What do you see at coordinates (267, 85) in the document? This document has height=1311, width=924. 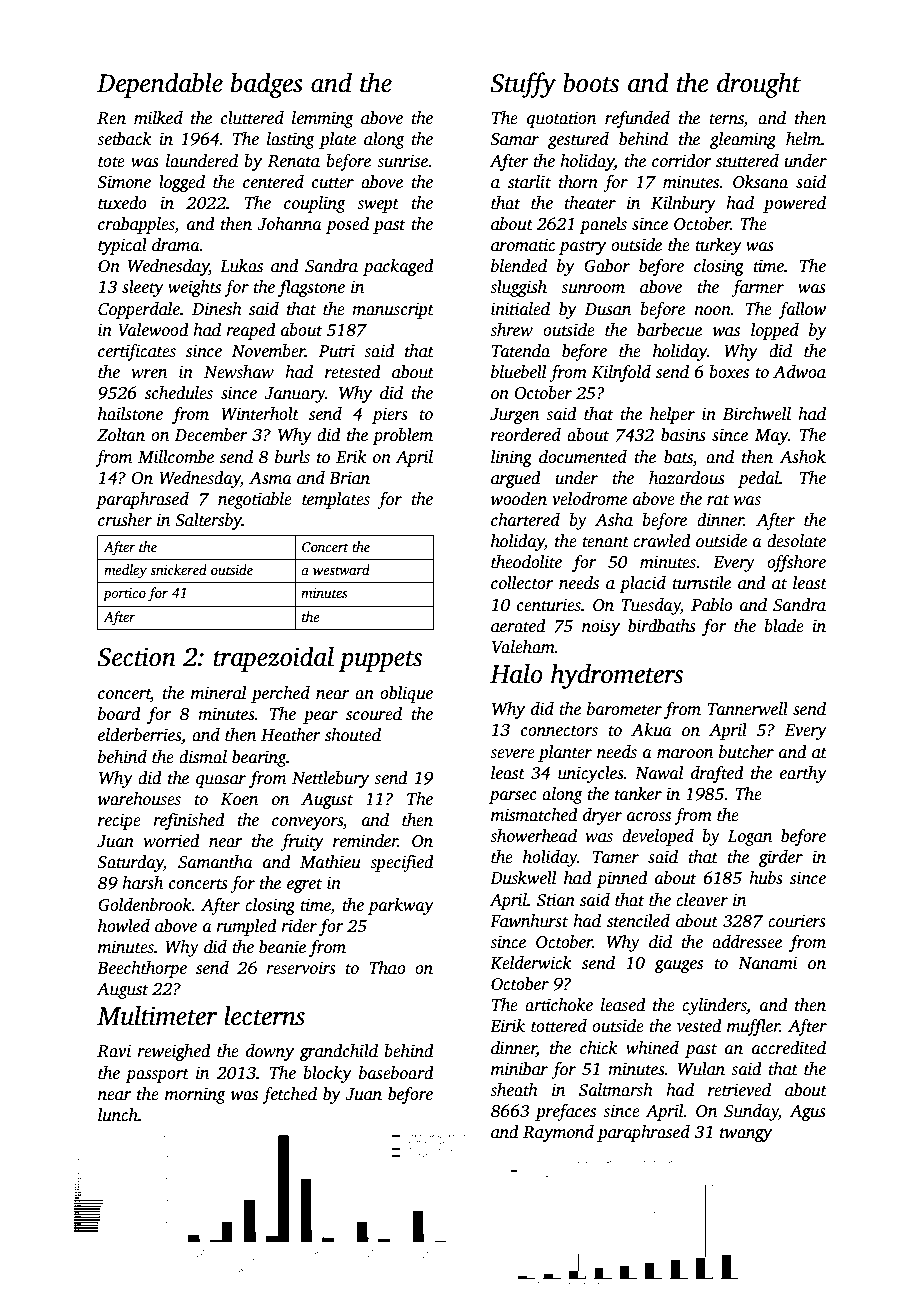 I see `badges` at bounding box center [267, 85].
